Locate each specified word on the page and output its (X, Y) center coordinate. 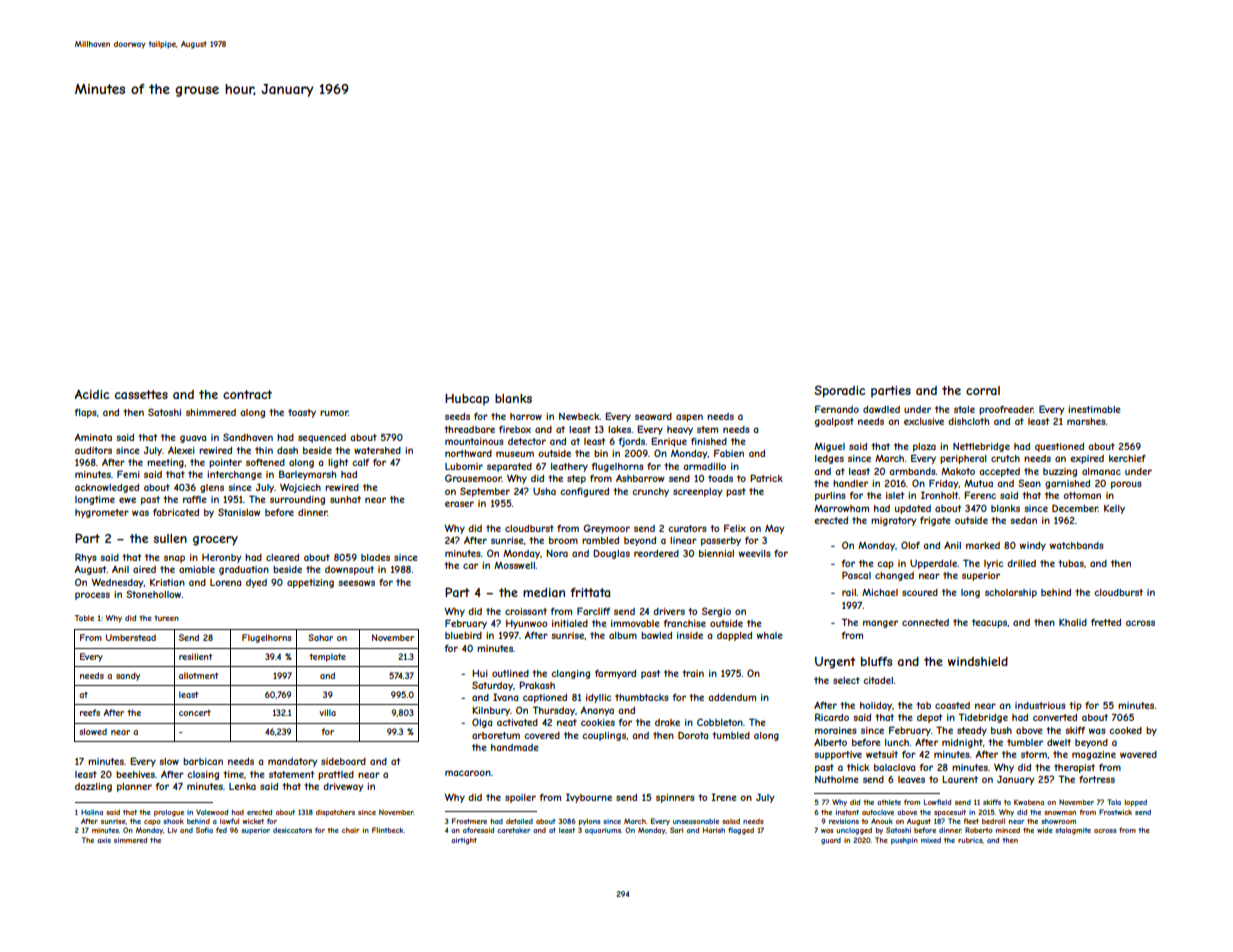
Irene (723, 797)
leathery (569, 467)
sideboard (343, 761)
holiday (876, 706)
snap (174, 559)
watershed (377, 450)
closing (203, 775)
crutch (1005, 458)
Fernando (837, 409)
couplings (604, 736)
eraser (459, 504)
